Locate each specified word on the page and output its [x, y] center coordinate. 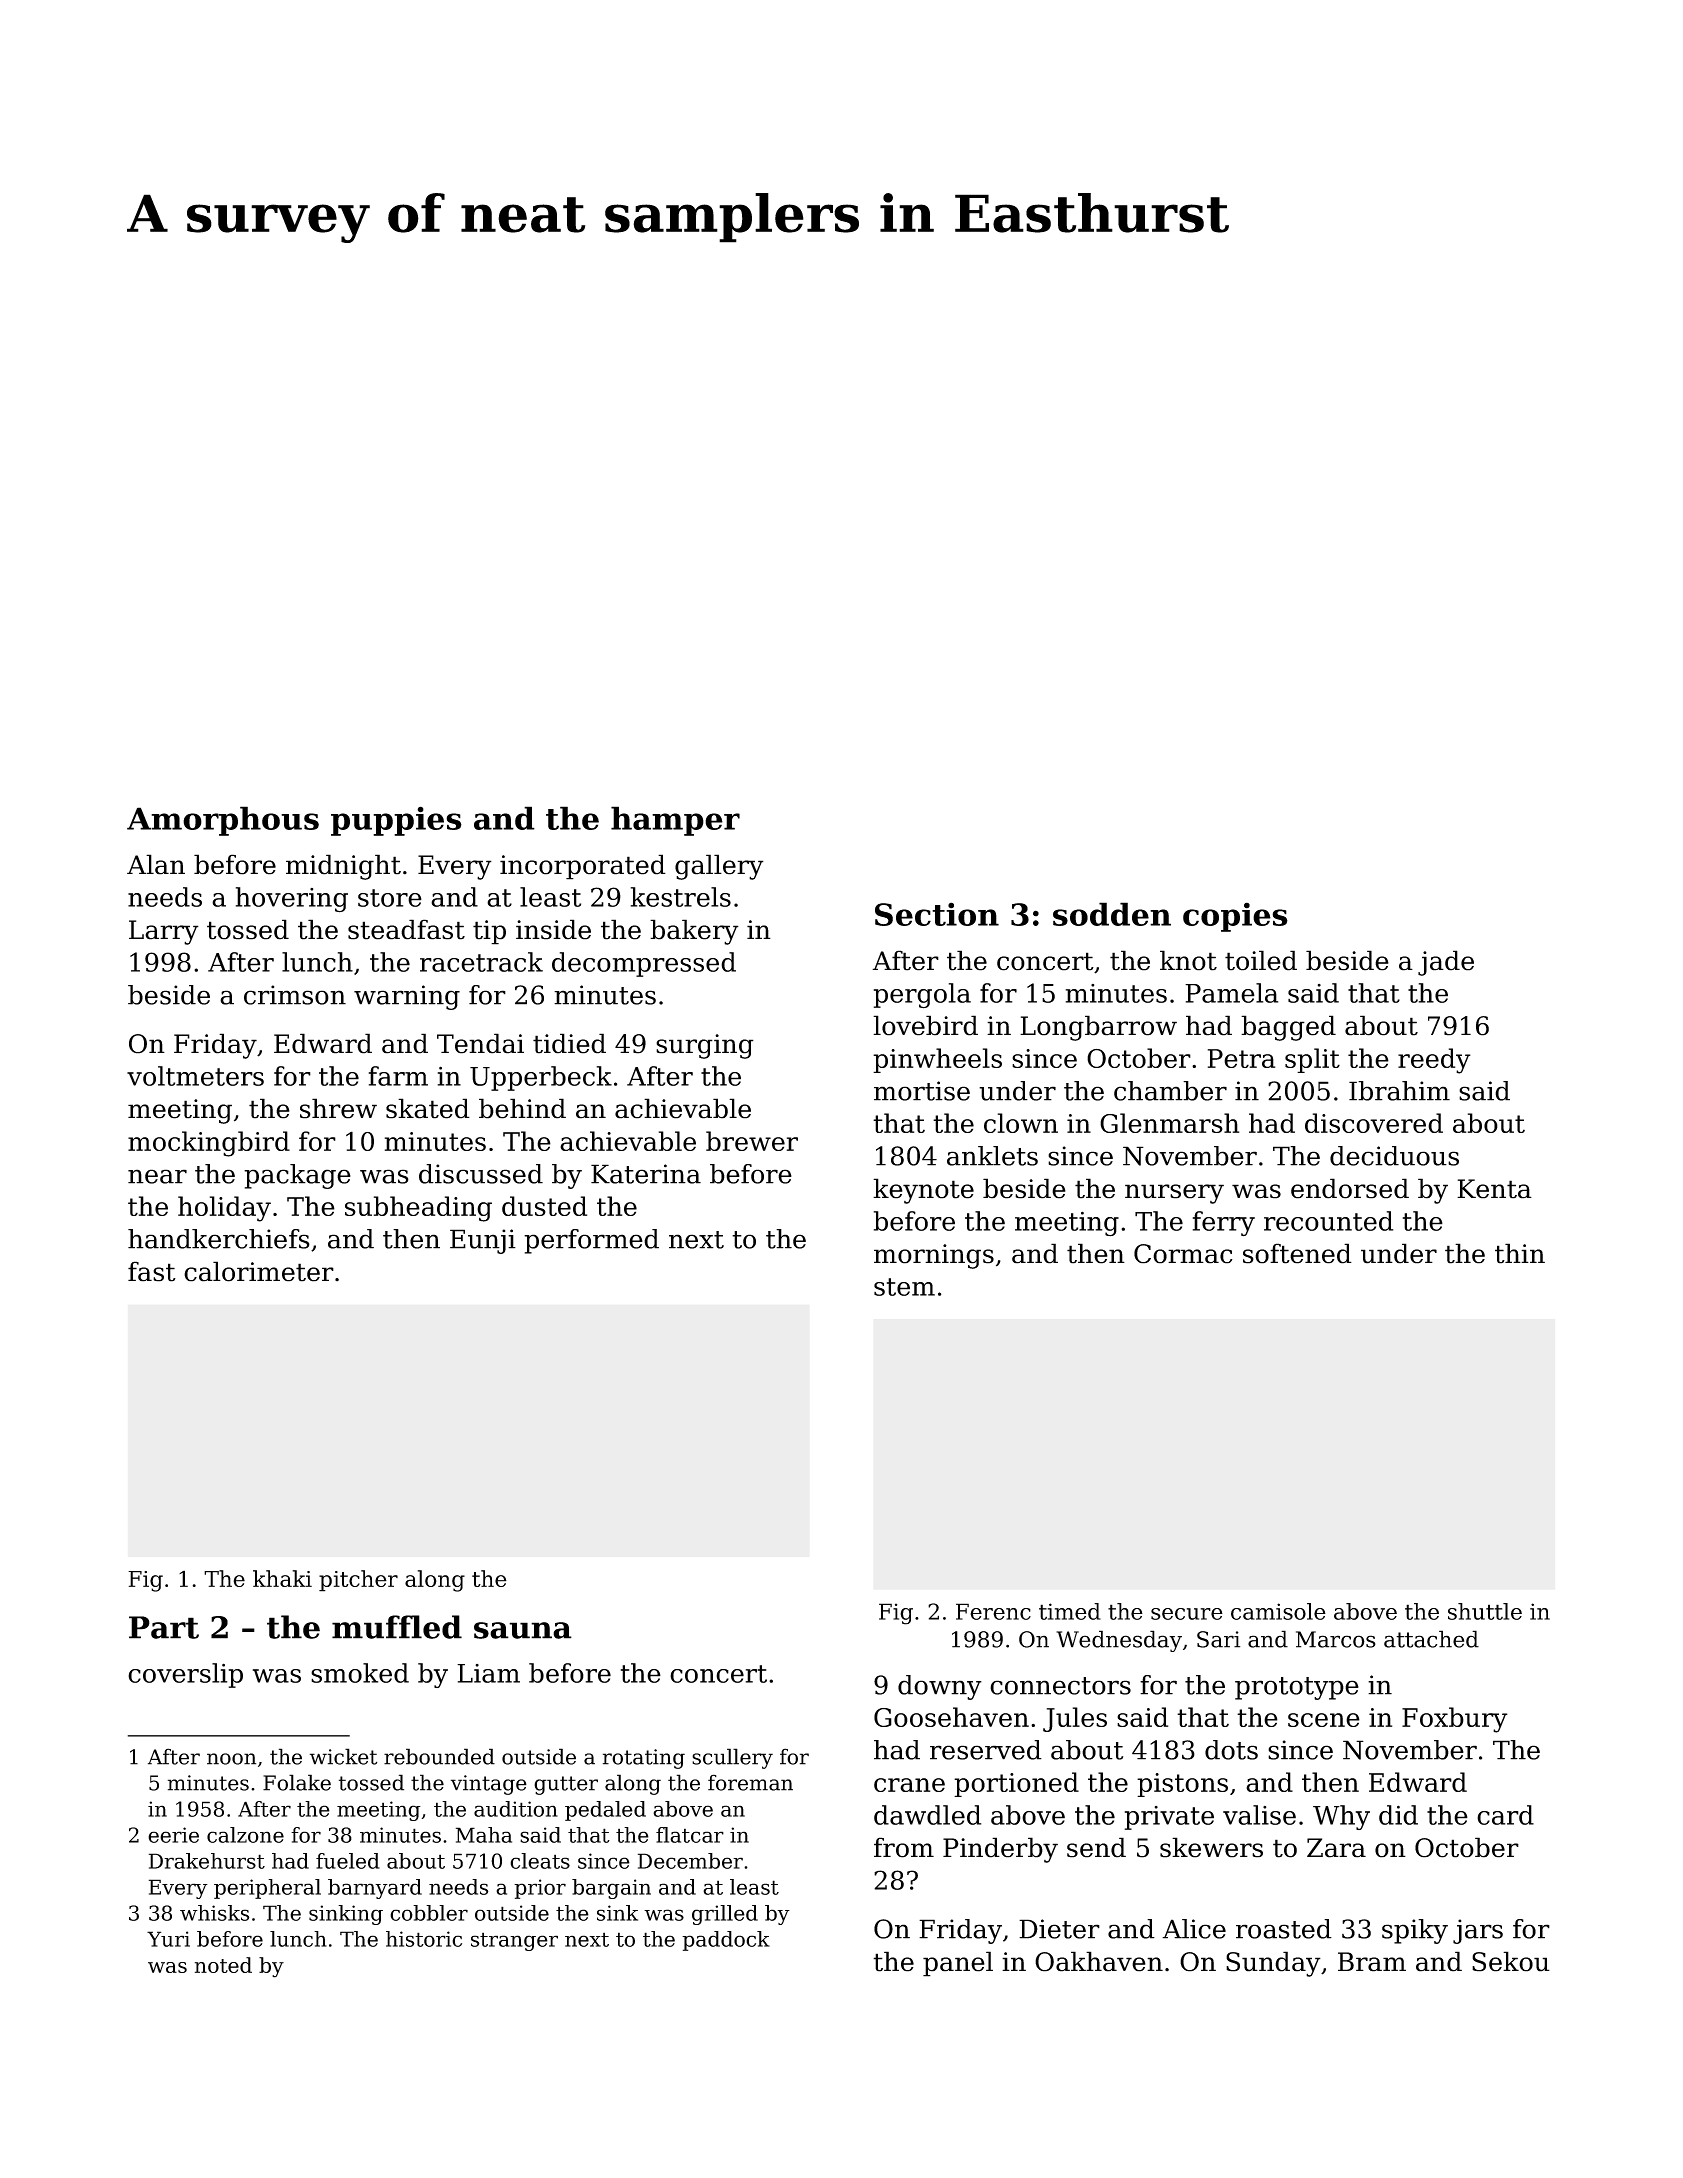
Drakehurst [207, 1861]
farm [398, 1076]
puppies [396, 821]
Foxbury [1455, 1720]
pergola [922, 996]
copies [1235, 917]
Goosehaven [951, 1717]
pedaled [605, 1811]
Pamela [1231, 993]
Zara [1336, 1848]
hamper [675, 821]
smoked [360, 1673]
